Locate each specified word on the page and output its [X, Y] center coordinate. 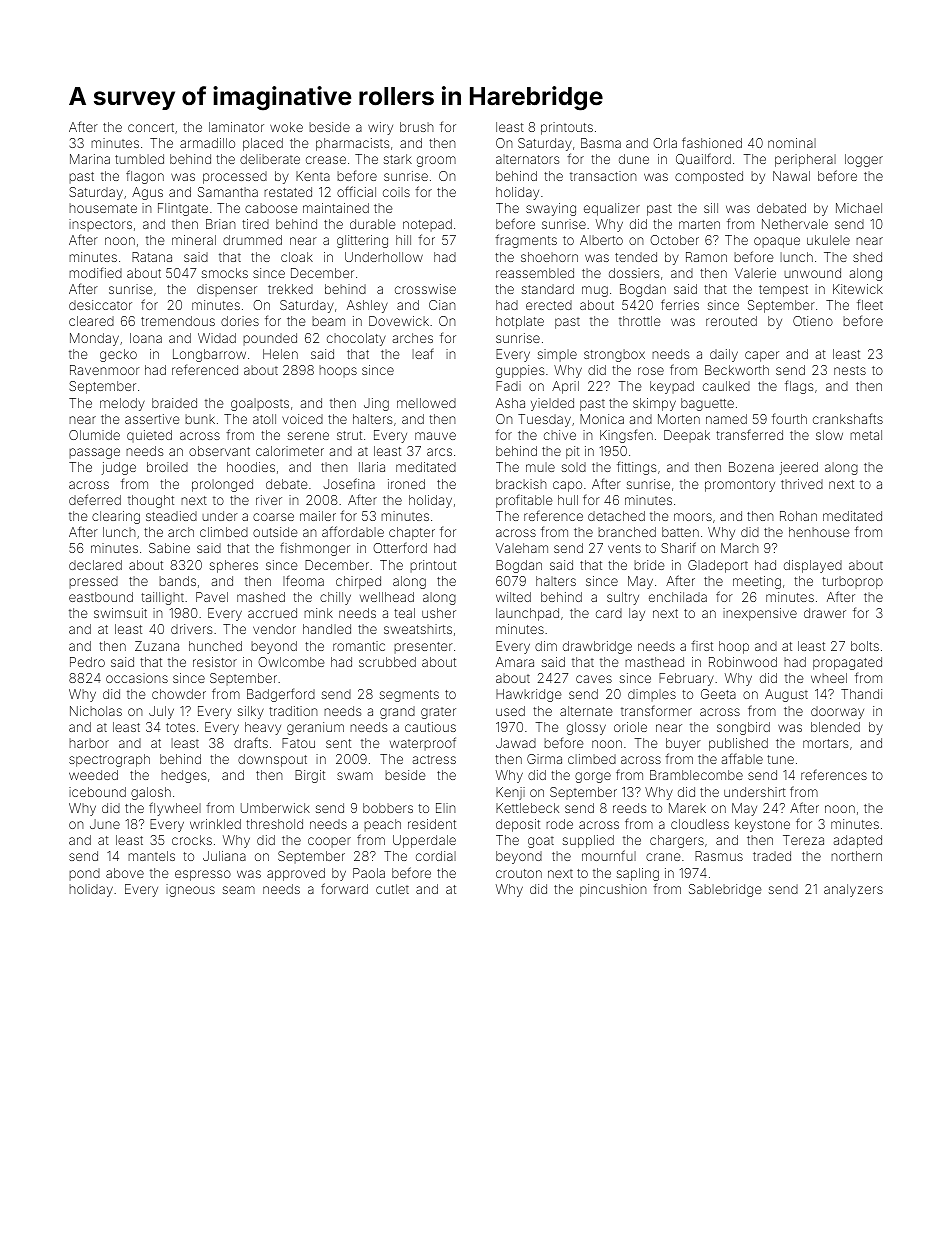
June [105, 824]
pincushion [613, 890]
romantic [359, 646]
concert [151, 127]
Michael [859, 208]
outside [275, 532]
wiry [380, 128]
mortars [825, 743]
